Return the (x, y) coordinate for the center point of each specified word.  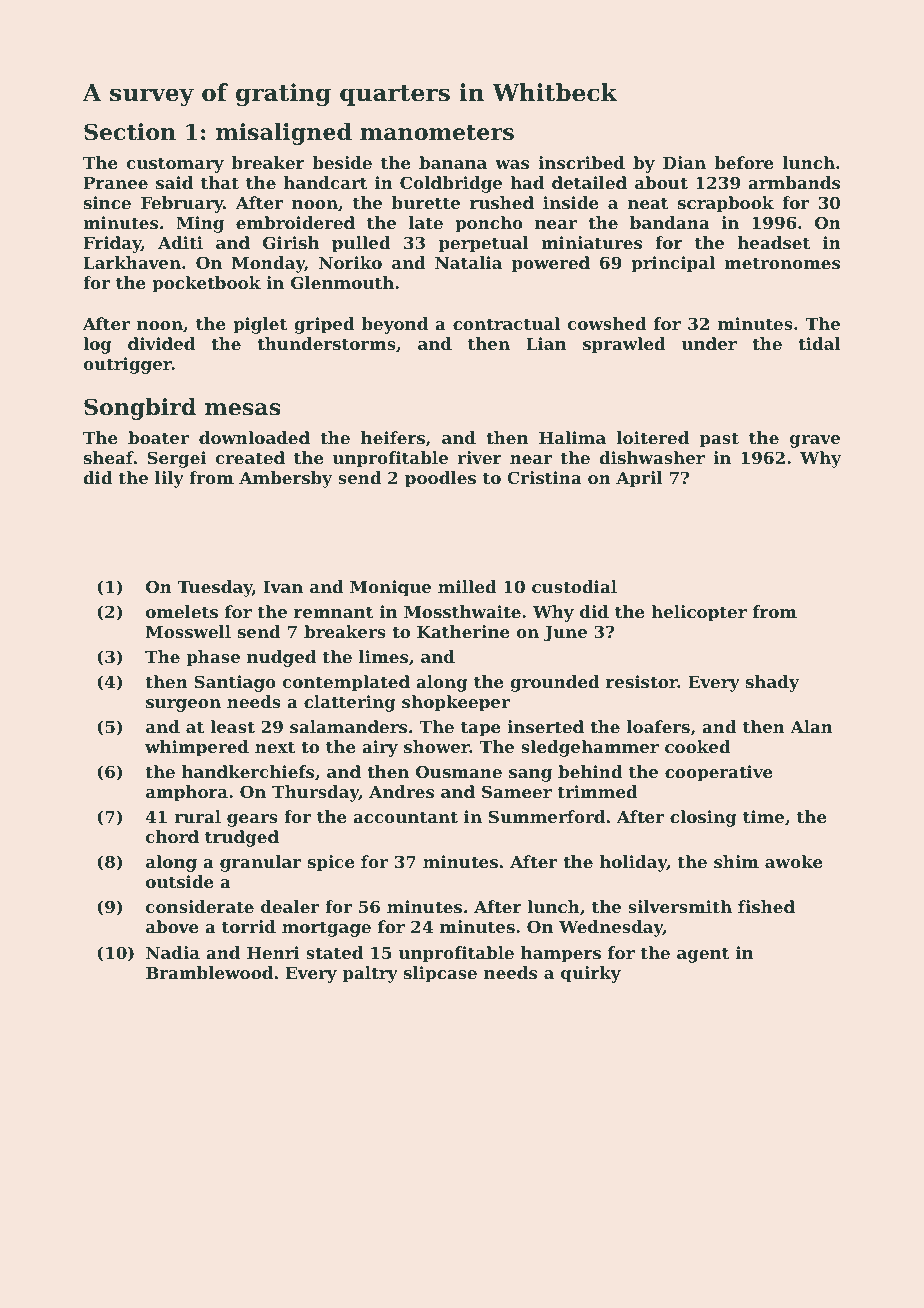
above (172, 926)
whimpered (197, 748)
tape (481, 729)
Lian (546, 343)
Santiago (235, 683)
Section (130, 132)
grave (815, 441)
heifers (393, 437)
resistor (642, 681)
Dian (684, 162)
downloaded (254, 437)
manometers (437, 133)
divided (161, 343)
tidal (819, 343)
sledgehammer (590, 748)
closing (703, 818)
